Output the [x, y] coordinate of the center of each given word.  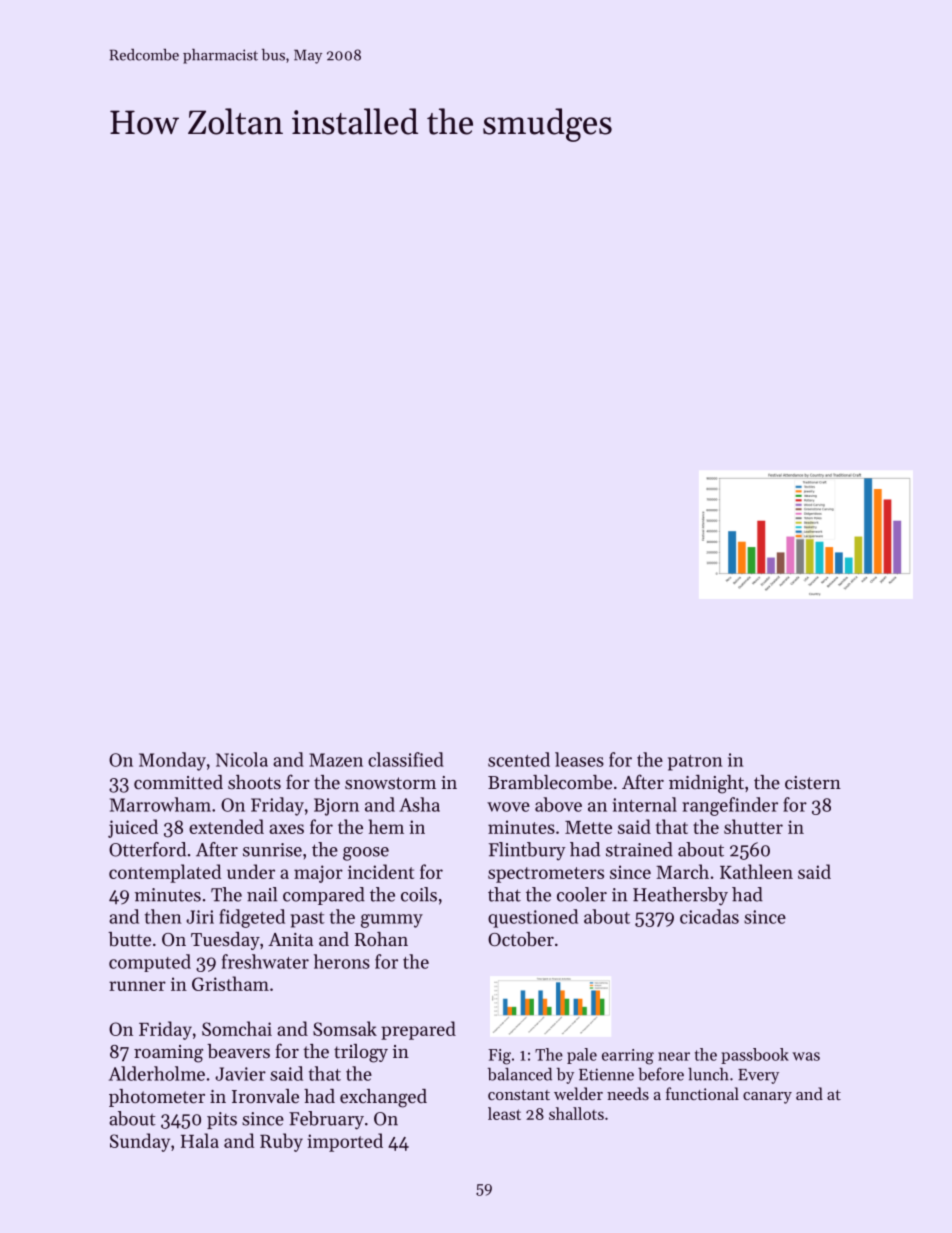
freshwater [265, 961]
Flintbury [527, 851]
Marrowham [160, 804]
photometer [157, 1098]
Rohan [381, 939]
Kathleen [756, 871]
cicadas [709, 916]
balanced [520, 1074]
